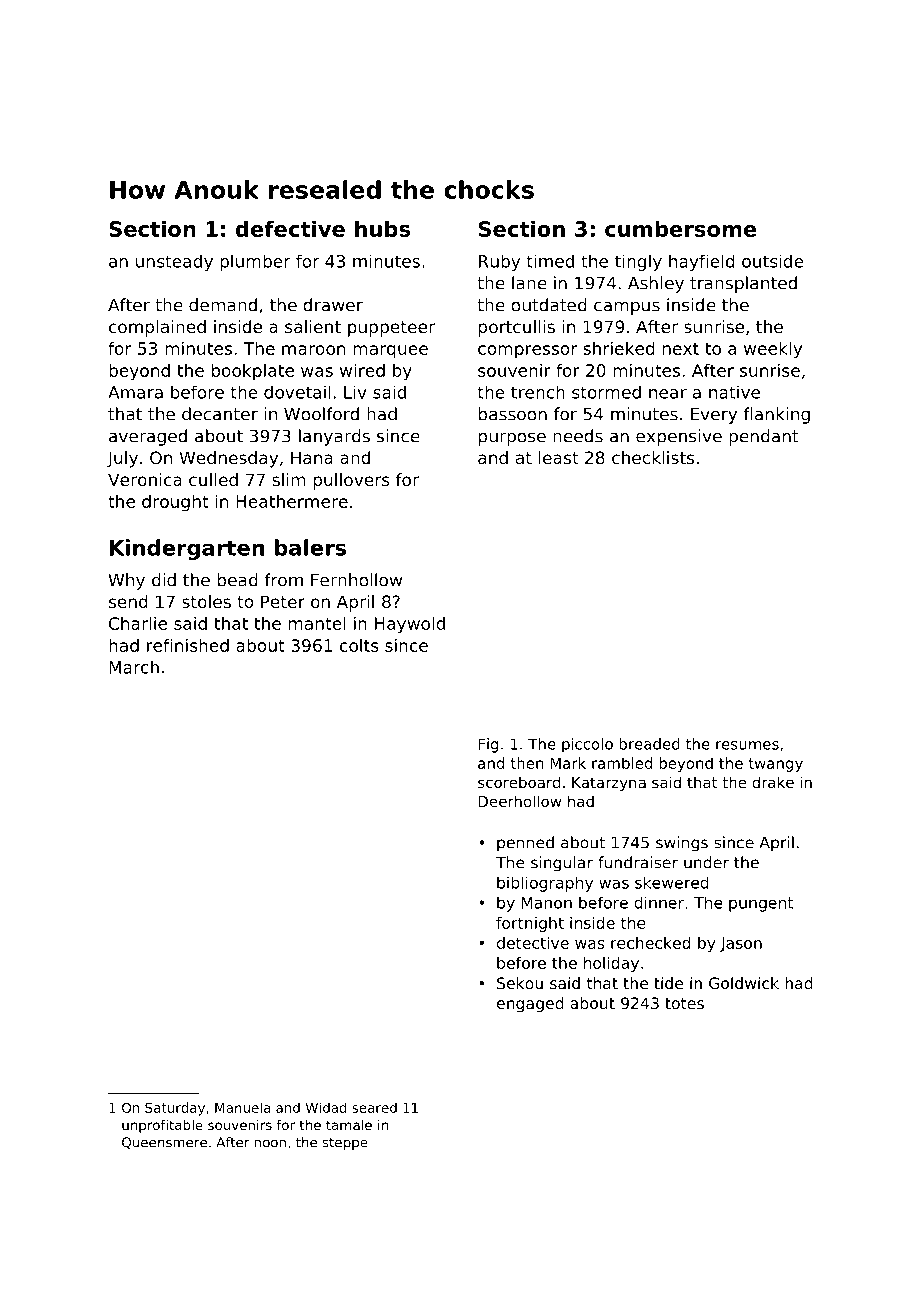 Image resolution: width=924 pixels, height=1311 pixels. Describe the element at coordinates (410, 625) in the image. I see `Haywold` at that location.
